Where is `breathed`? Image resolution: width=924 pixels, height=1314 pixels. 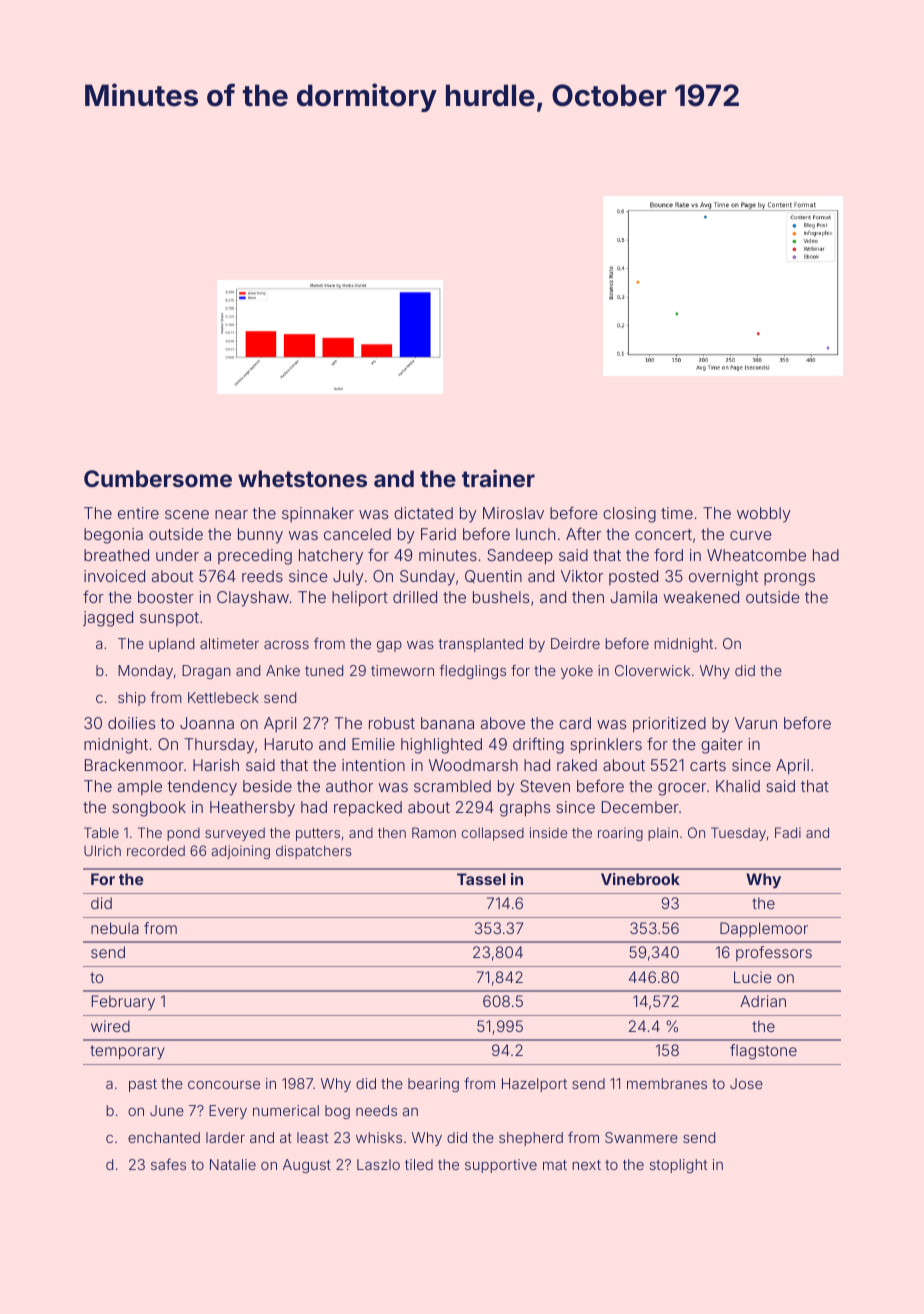
breathed is located at coordinates (116, 555).
